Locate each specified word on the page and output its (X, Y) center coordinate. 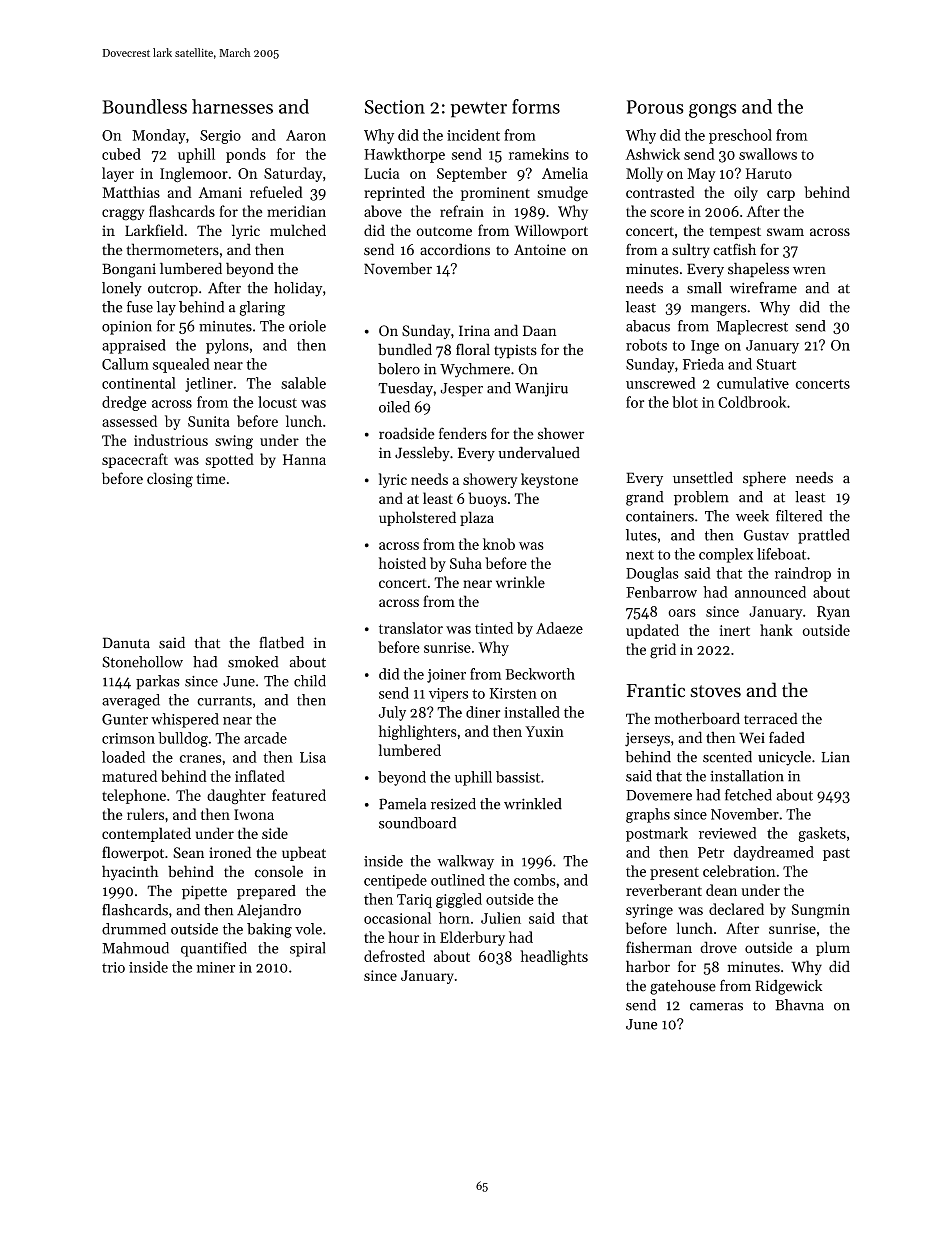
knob (499, 544)
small (704, 288)
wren (809, 270)
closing (170, 480)
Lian (835, 757)
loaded (123, 757)
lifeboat (781, 554)
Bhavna (799, 1005)
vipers (448, 695)
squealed (181, 365)
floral (473, 349)
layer (118, 174)
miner (215, 967)
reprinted (394, 193)
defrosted (394, 956)
